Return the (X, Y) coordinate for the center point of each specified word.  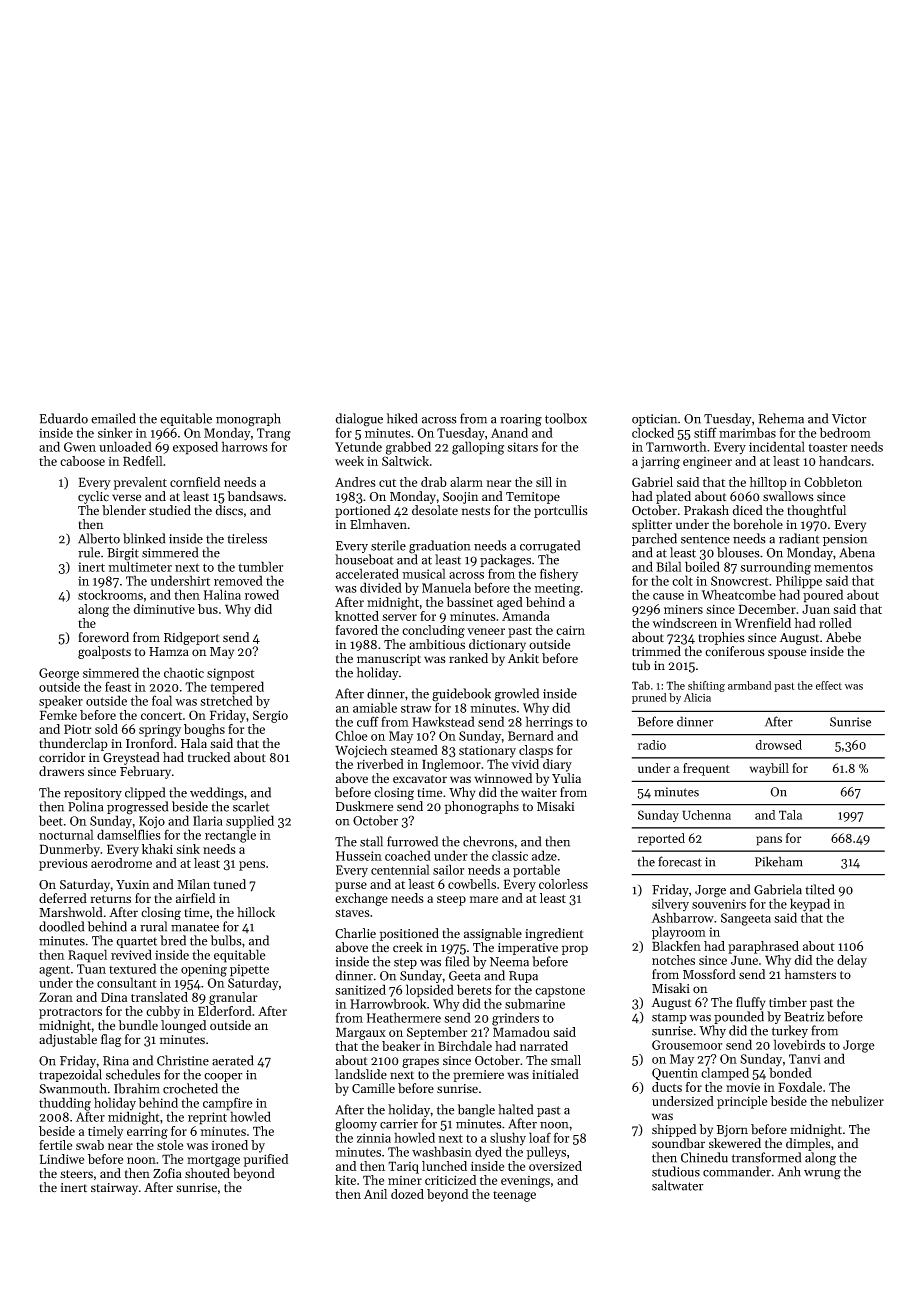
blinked (144, 538)
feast (118, 686)
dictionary (497, 645)
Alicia (697, 697)
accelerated (367, 573)
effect (829, 685)
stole (170, 1145)
